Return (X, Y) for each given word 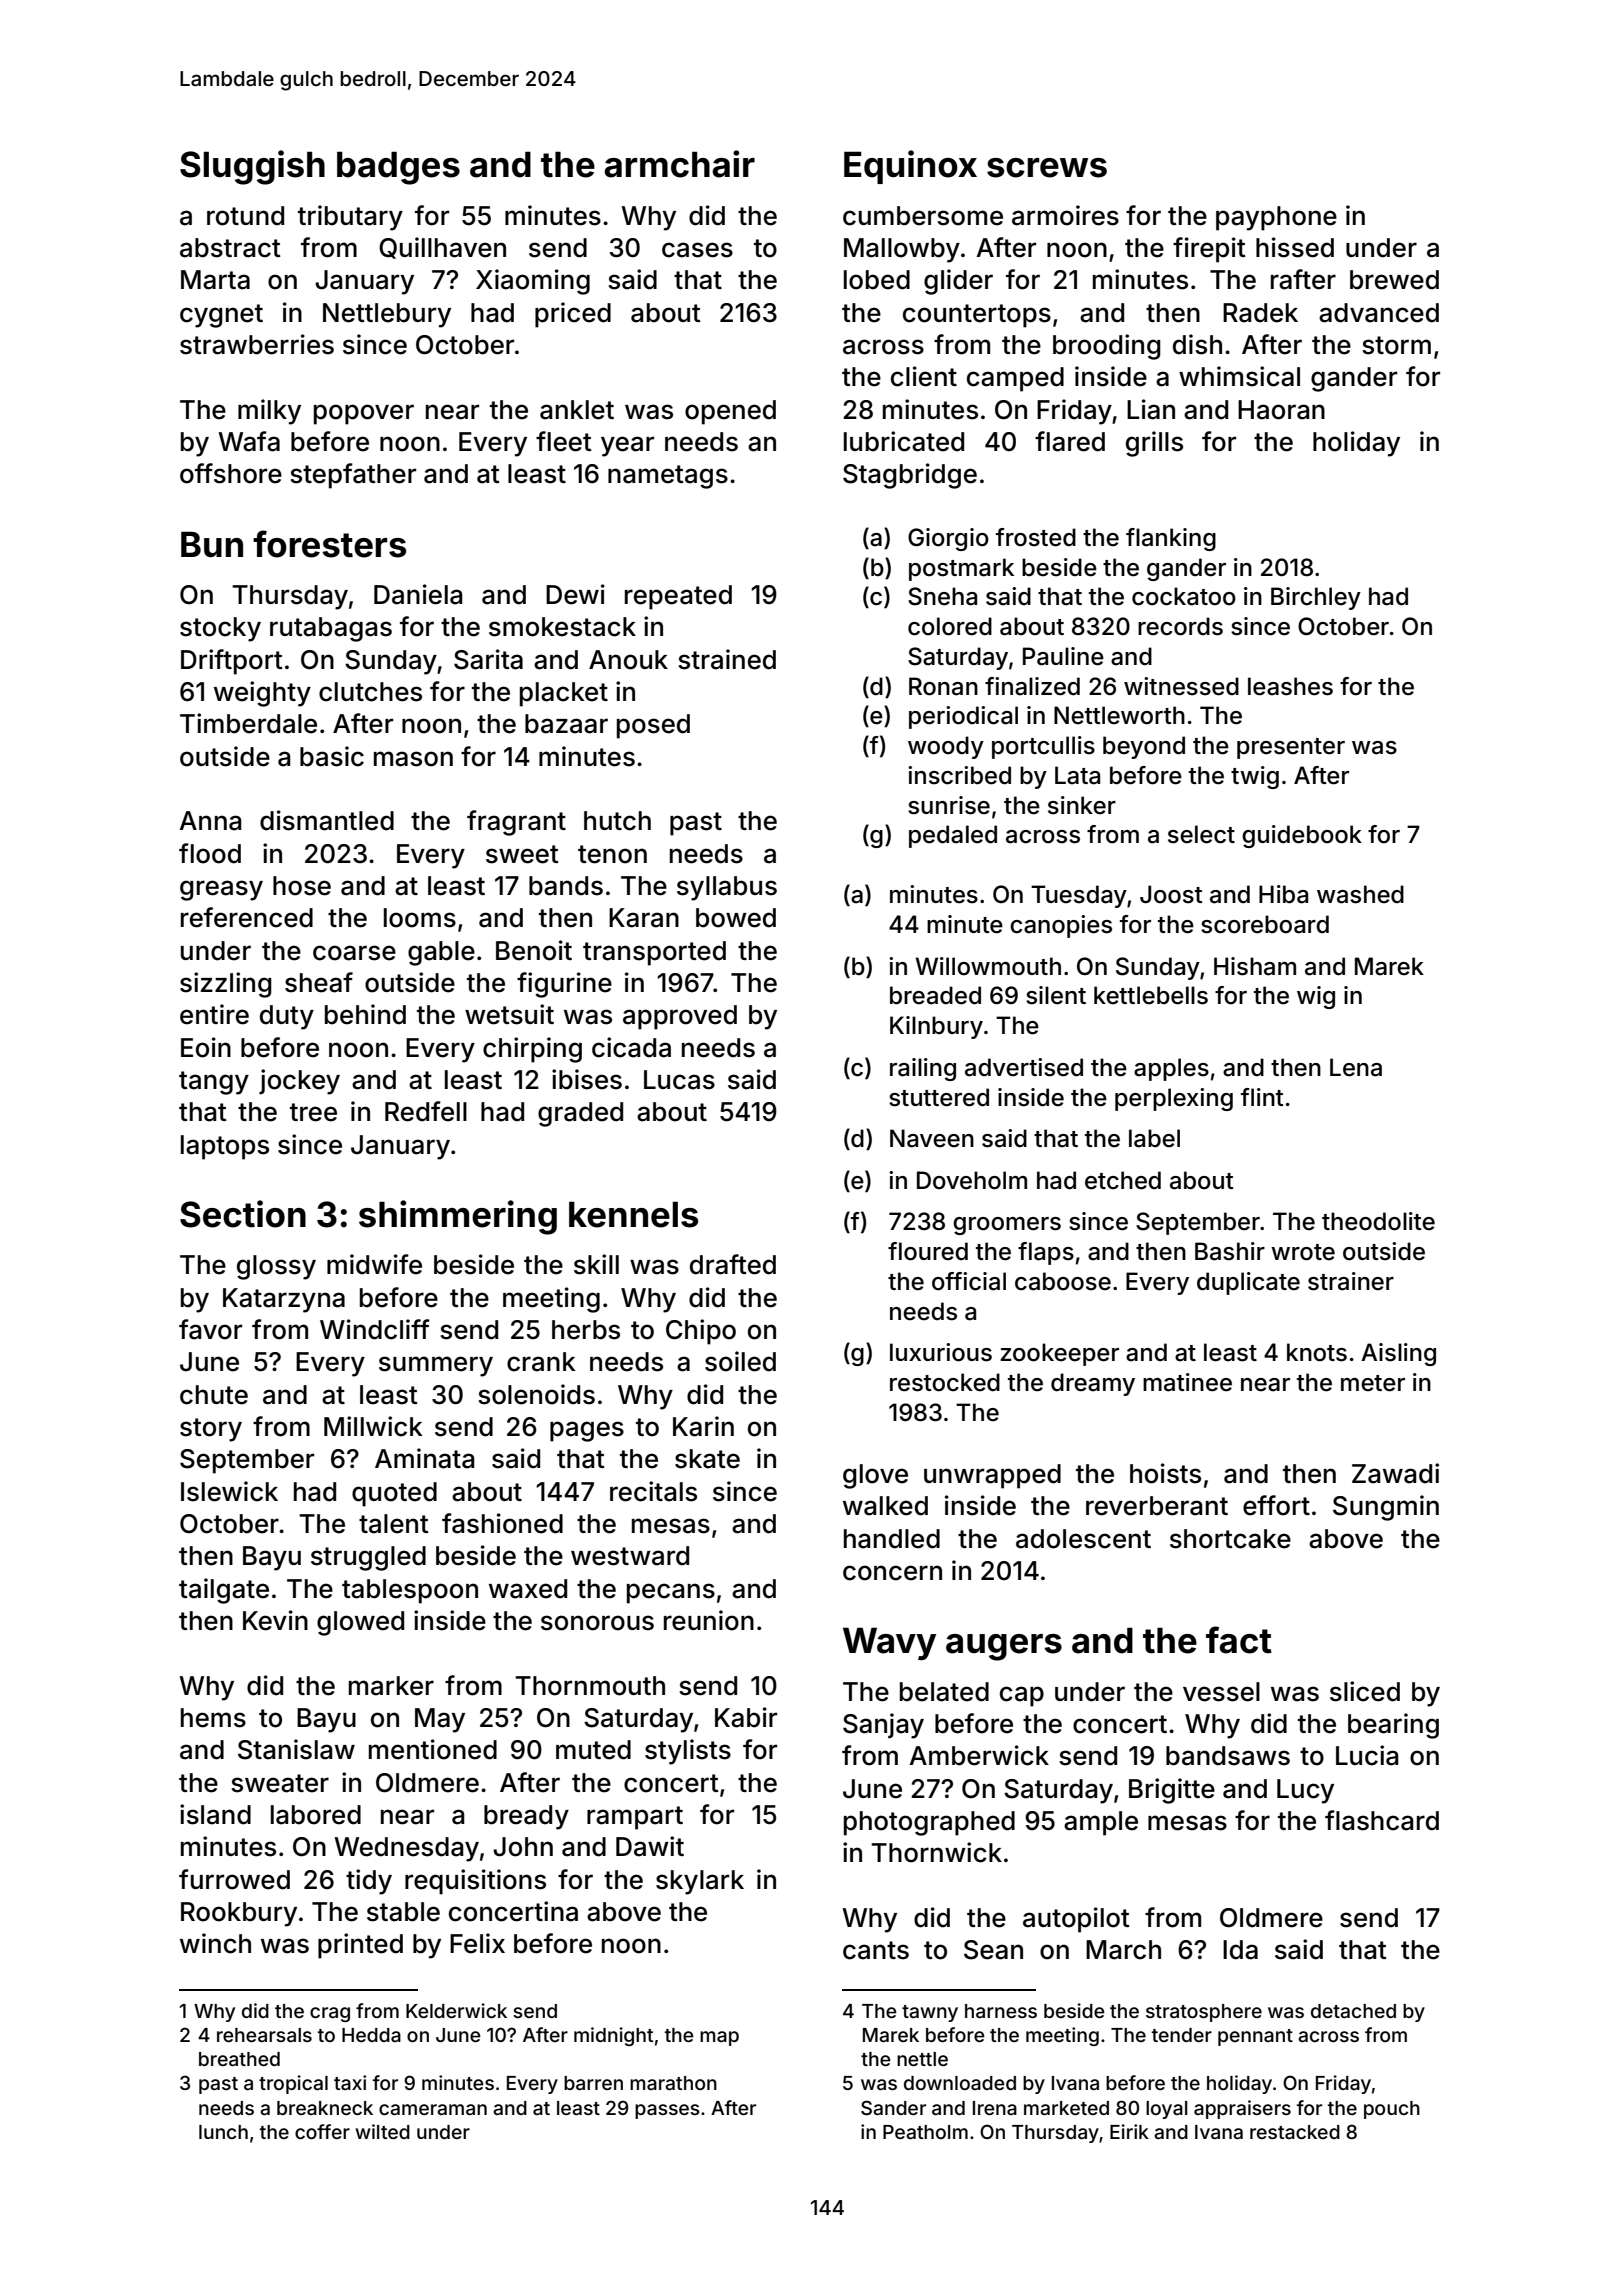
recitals (653, 1491)
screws (1047, 168)
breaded (935, 995)
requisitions (475, 1882)
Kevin (275, 1620)
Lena (1356, 1067)
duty (287, 1017)
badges (398, 168)
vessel (1221, 1692)
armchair (679, 164)
